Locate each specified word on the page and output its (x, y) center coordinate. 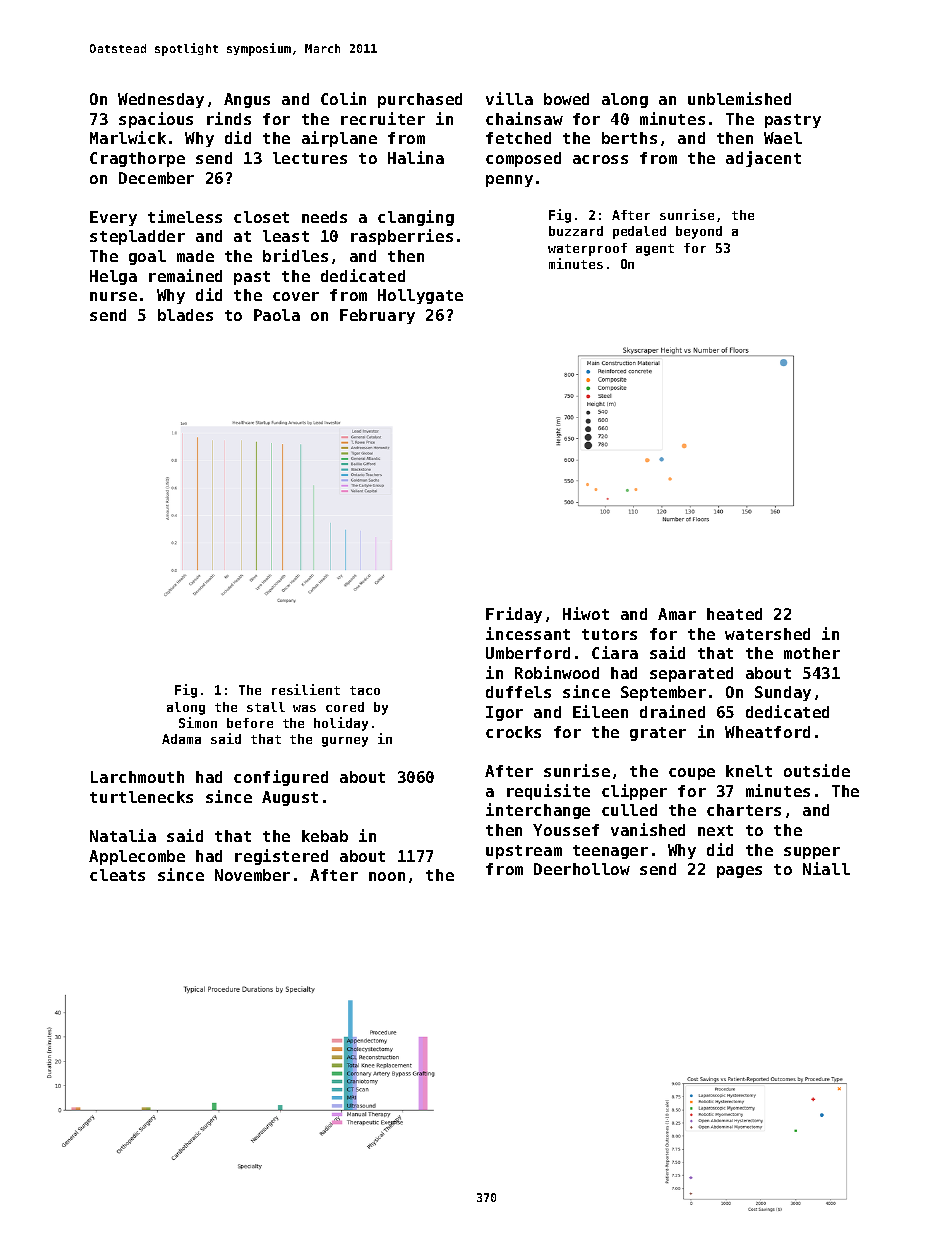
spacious (156, 120)
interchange (538, 811)
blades (185, 315)
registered (281, 857)
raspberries (402, 237)
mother (812, 653)
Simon (198, 722)
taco (365, 690)
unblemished (739, 98)
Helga (113, 277)
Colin (343, 98)
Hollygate (420, 296)
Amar (677, 614)
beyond (699, 232)
